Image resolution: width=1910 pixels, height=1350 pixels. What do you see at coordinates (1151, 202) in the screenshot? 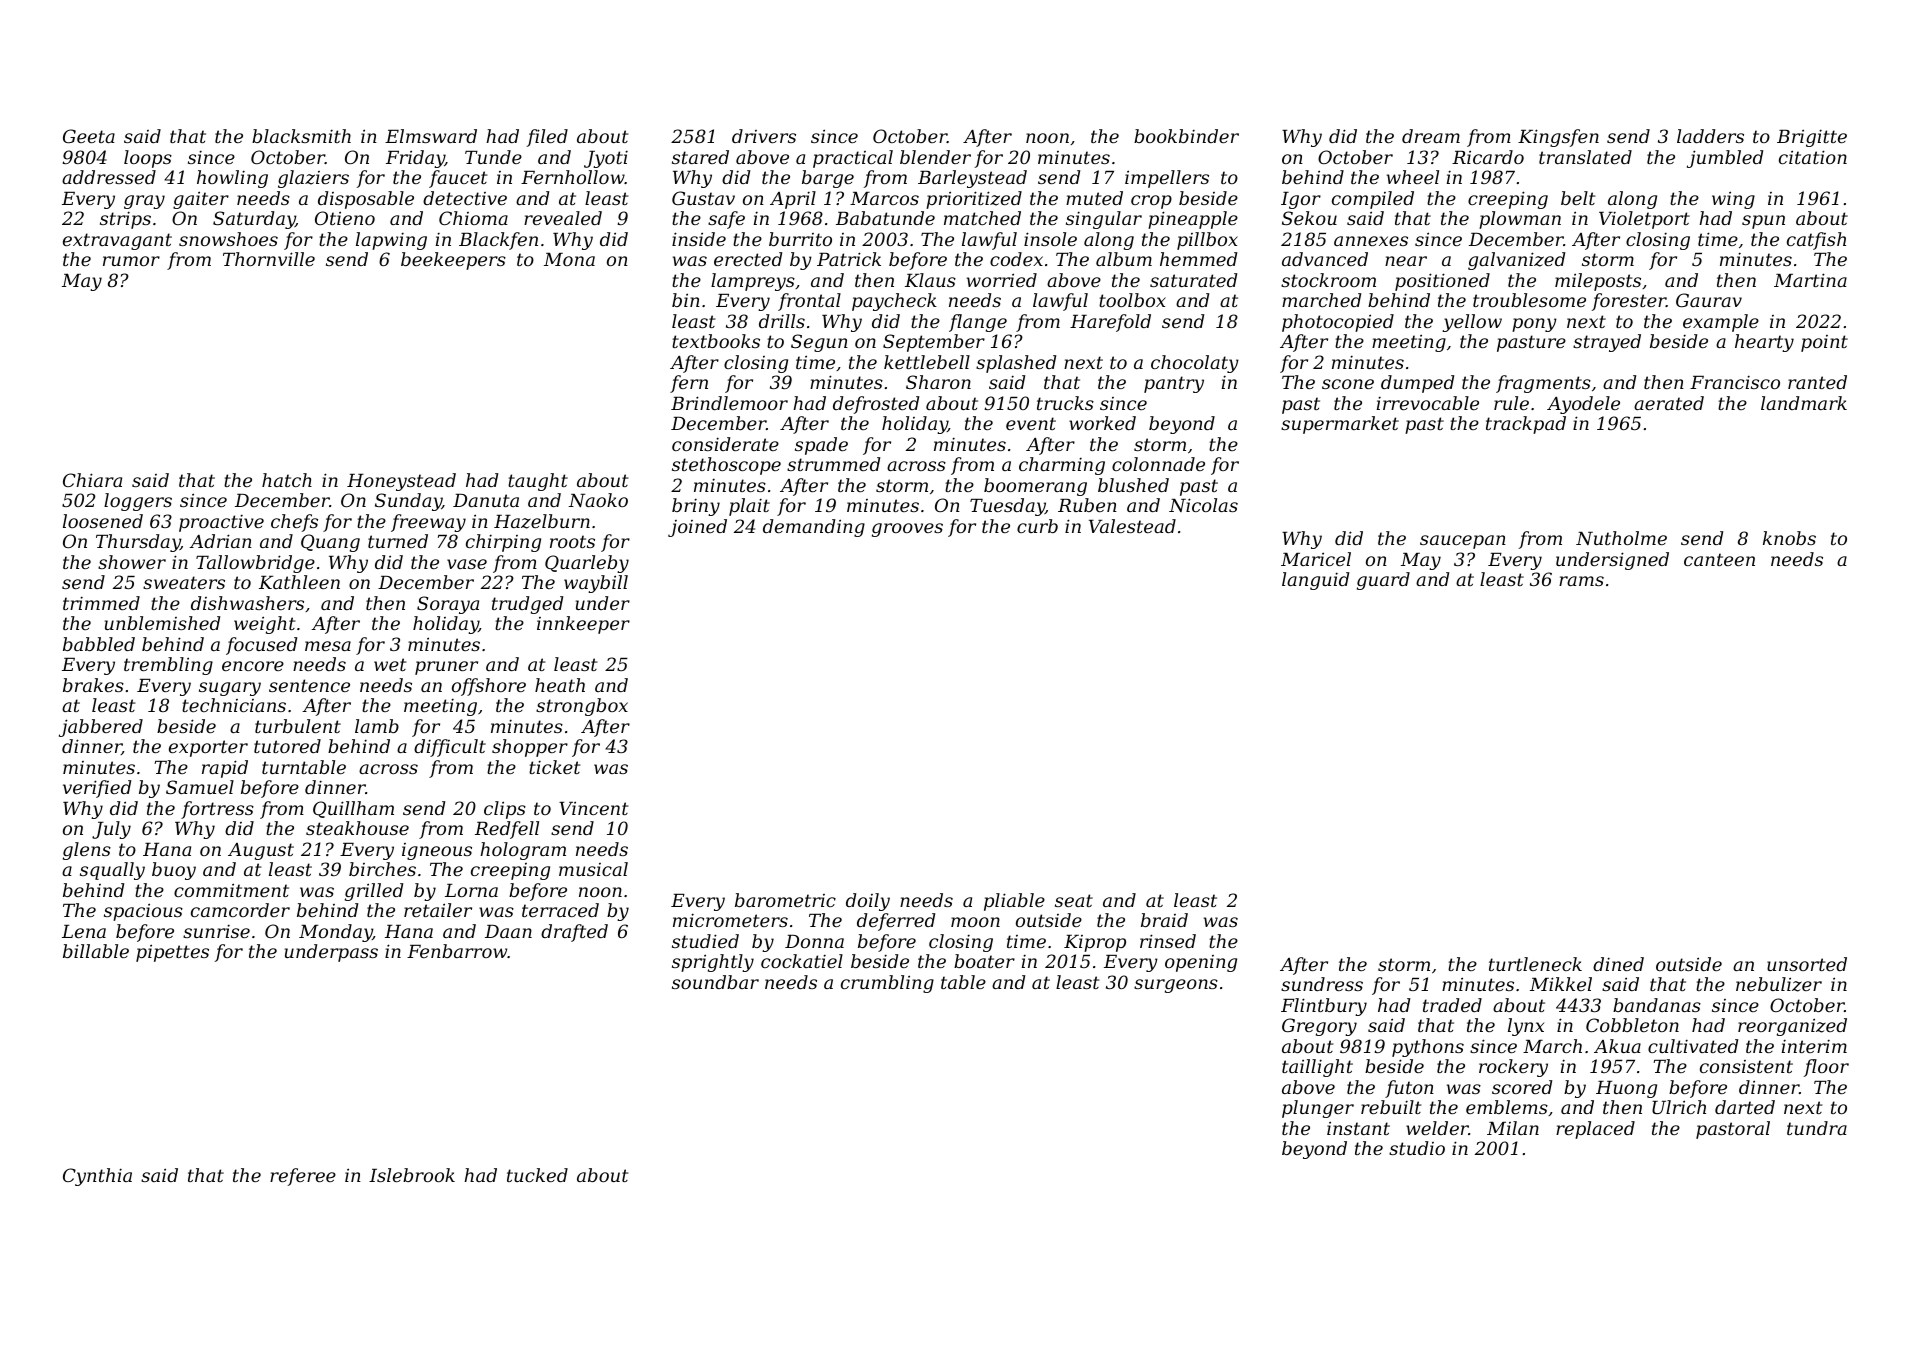
I see `crop` at bounding box center [1151, 202].
